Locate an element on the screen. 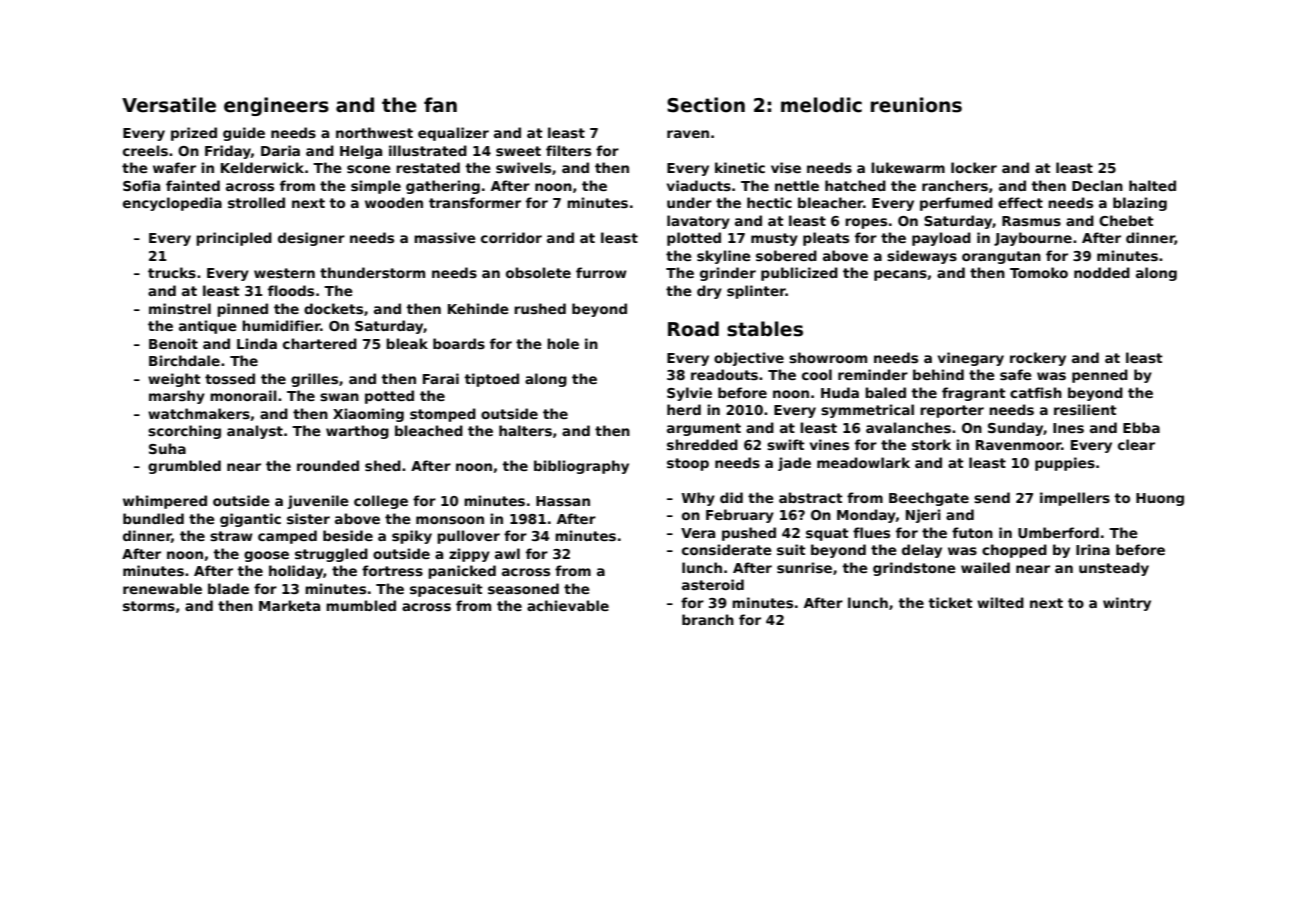 Image resolution: width=1308 pixels, height=924 pixels. halted is located at coordinates (1152, 185).
